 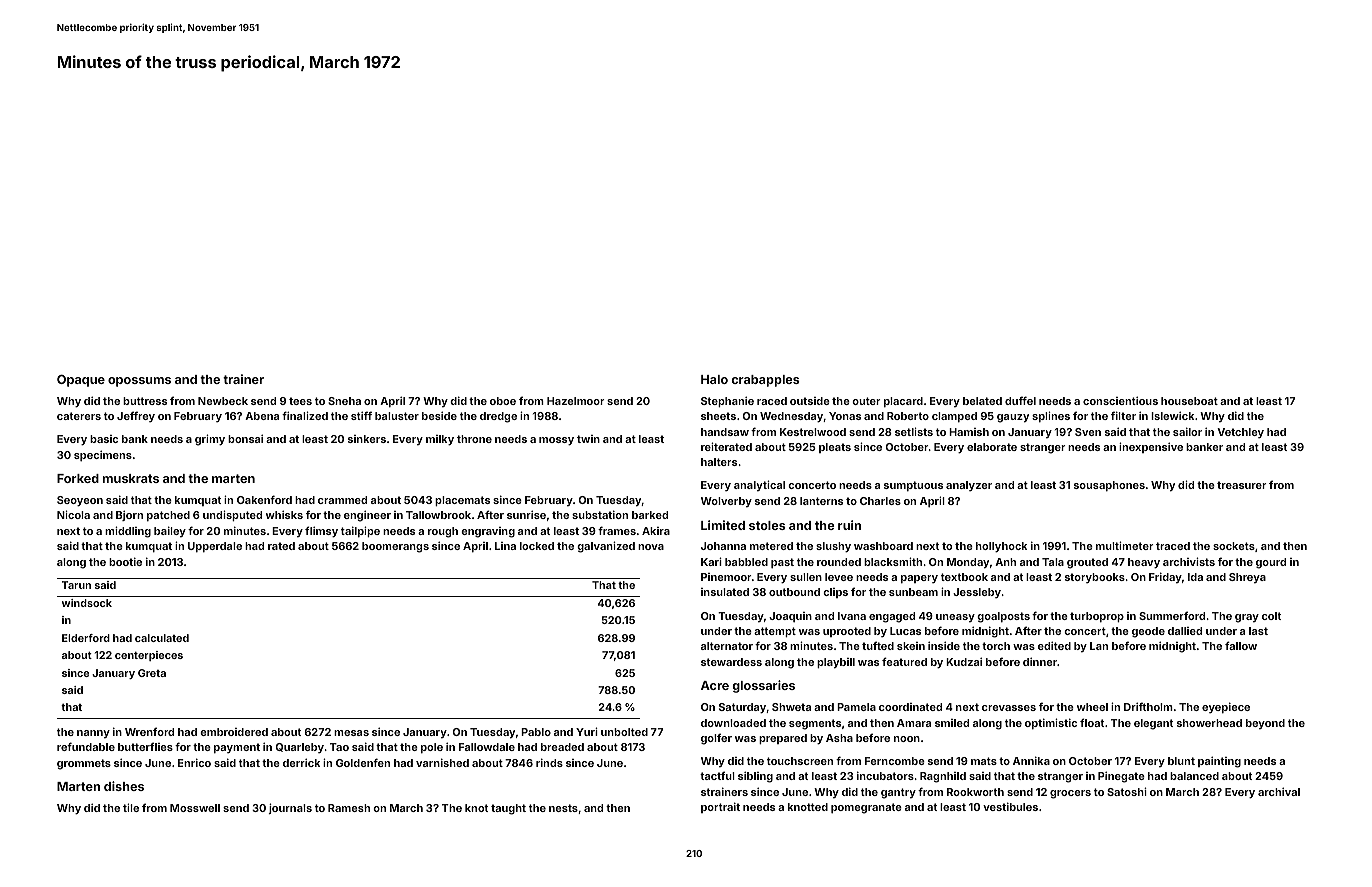 What do you see at coordinates (1127, 791) in the screenshot?
I see `Satoshi` at bounding box center [1127, 791].
